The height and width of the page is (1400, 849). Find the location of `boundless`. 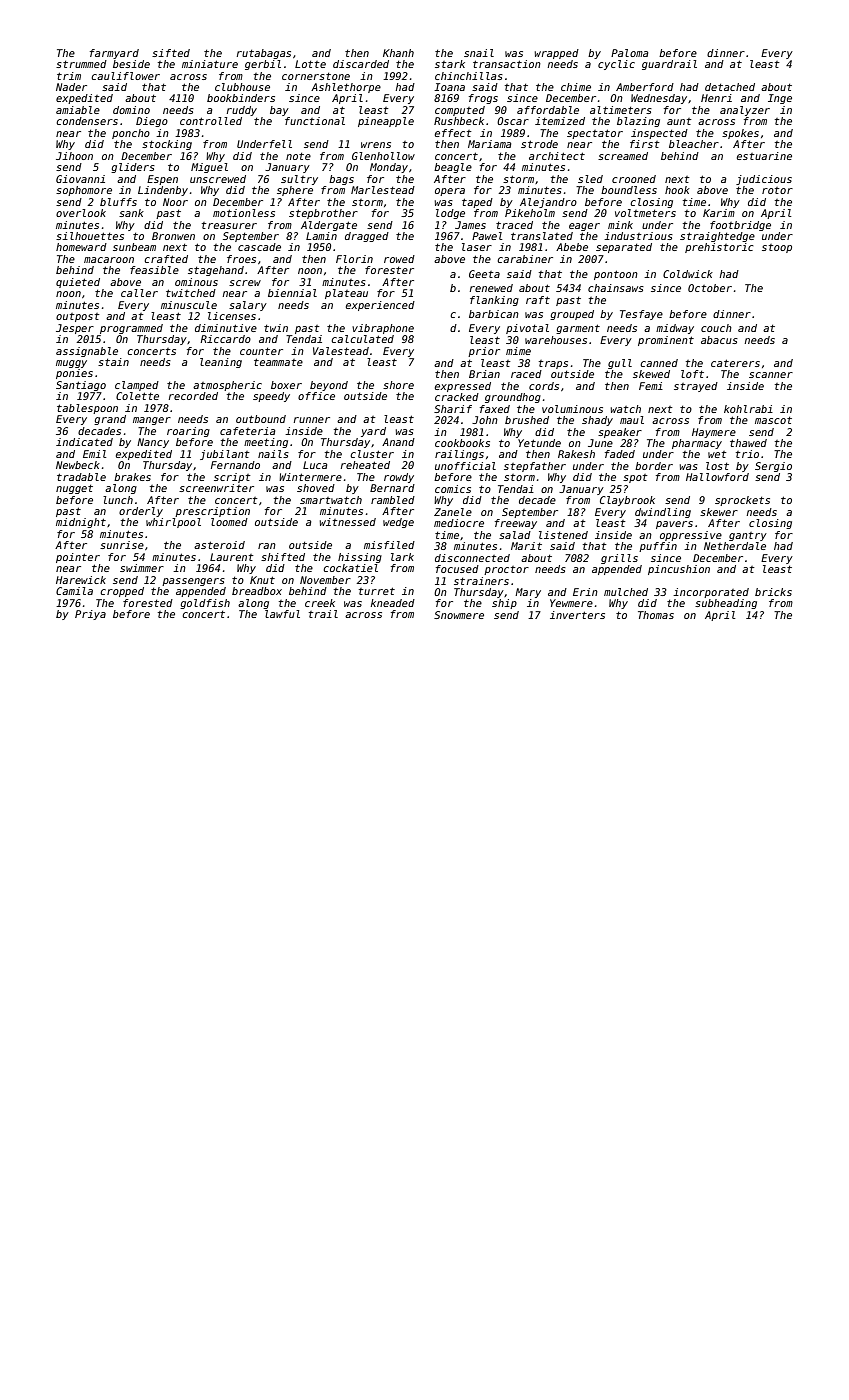

boundless is located at coordinates (629, 190).
